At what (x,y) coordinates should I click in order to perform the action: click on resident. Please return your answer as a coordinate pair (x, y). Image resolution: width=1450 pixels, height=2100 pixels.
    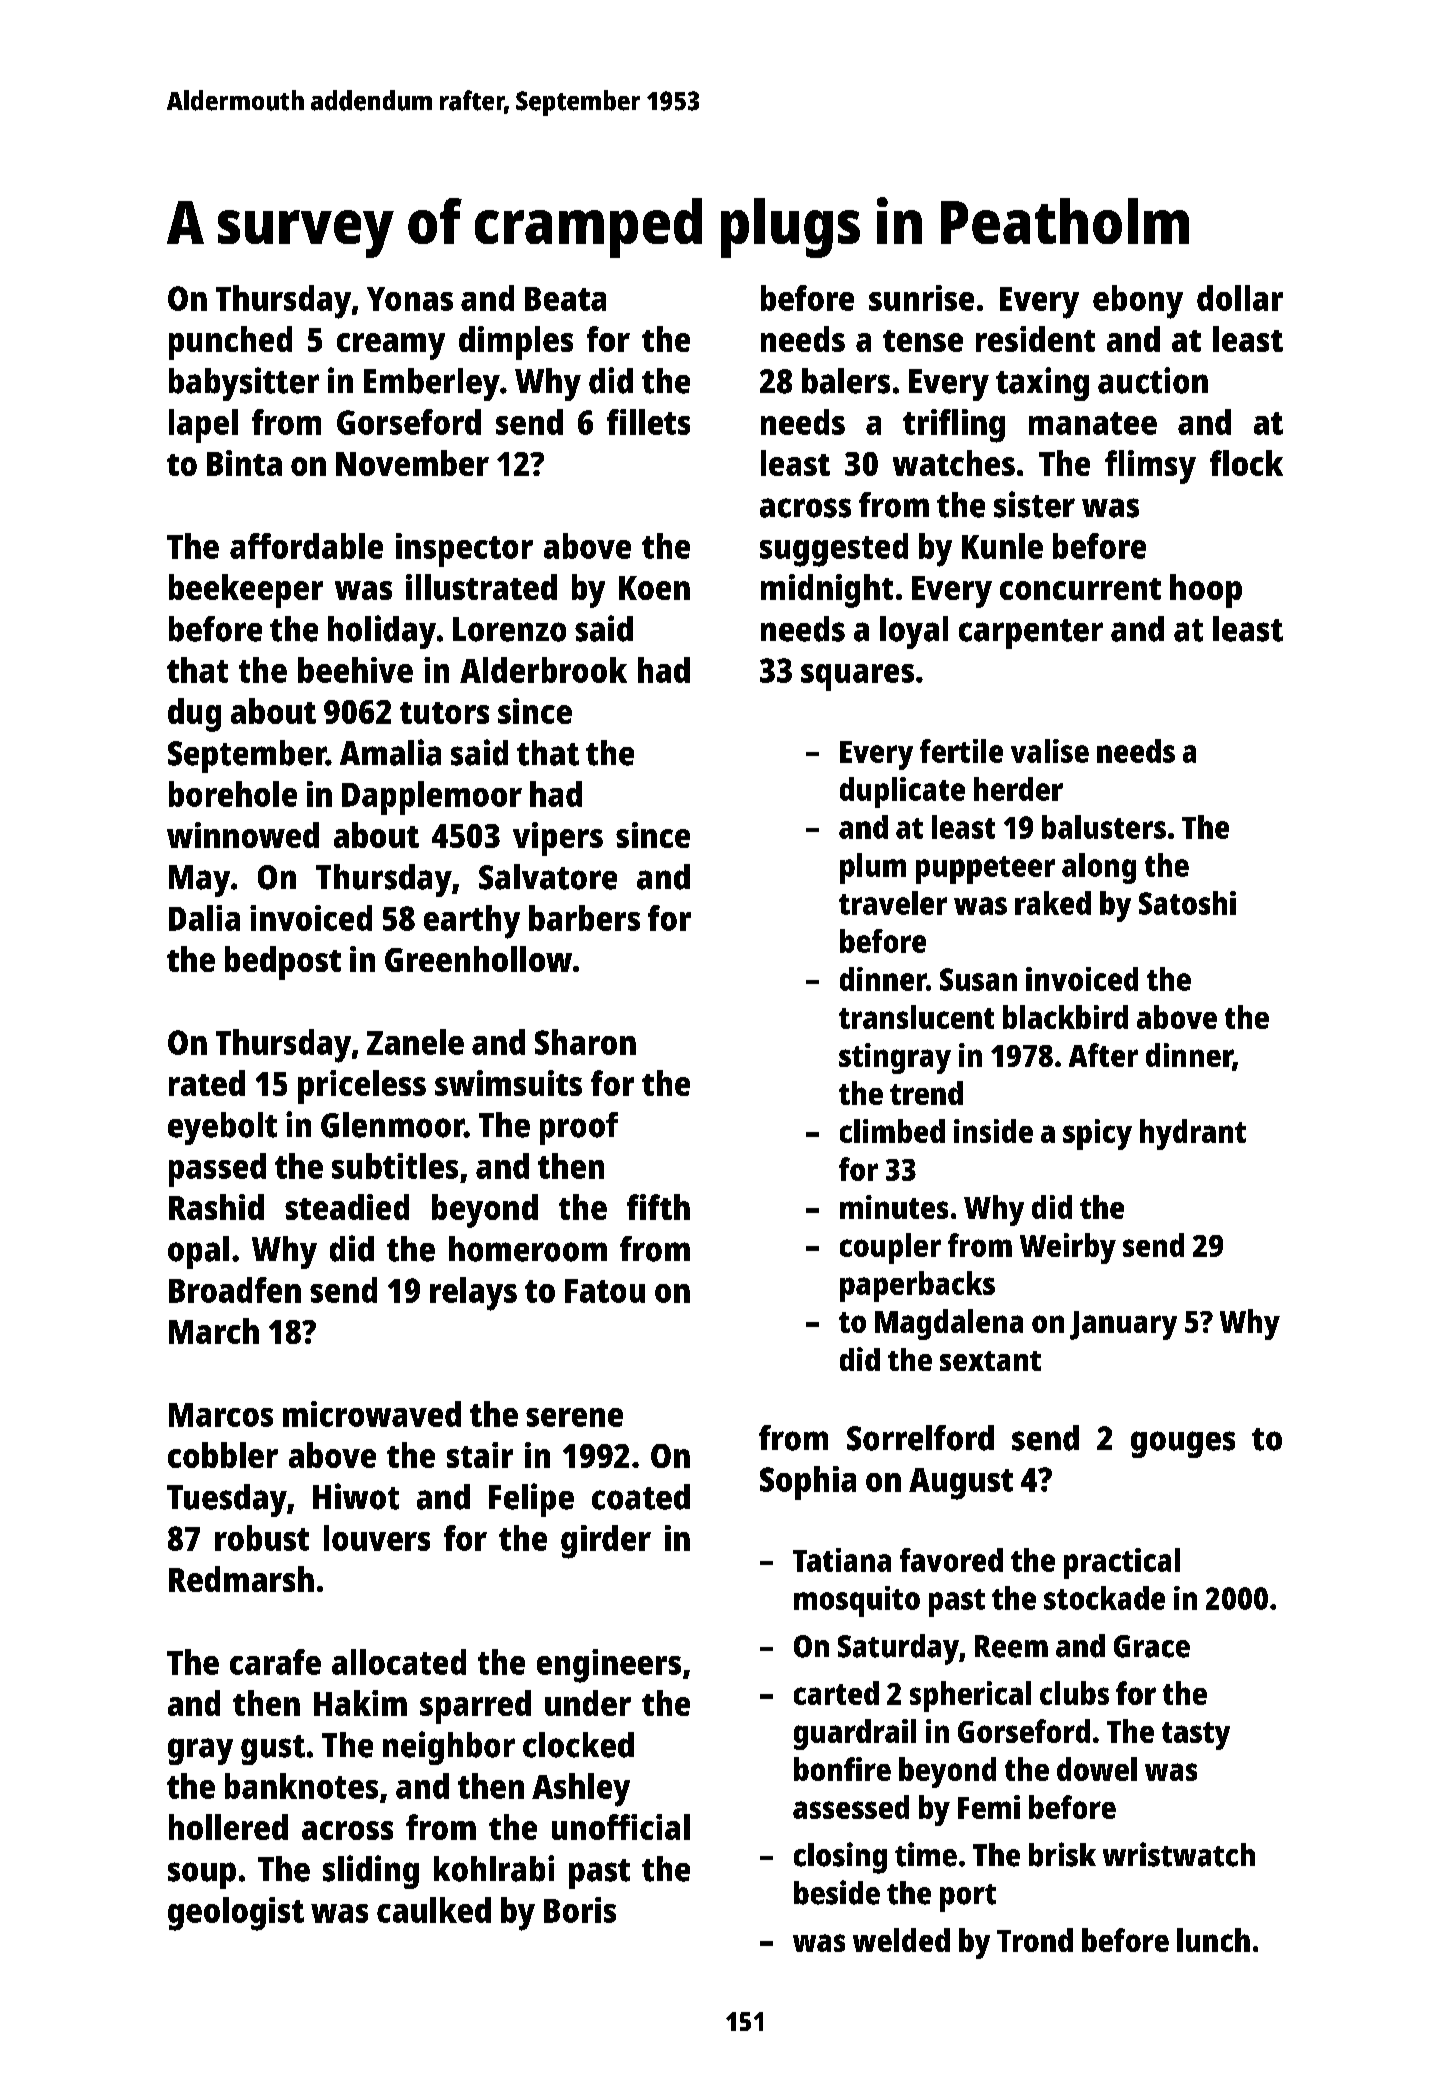
    Looking at the image, I should click on (1035, 339).
